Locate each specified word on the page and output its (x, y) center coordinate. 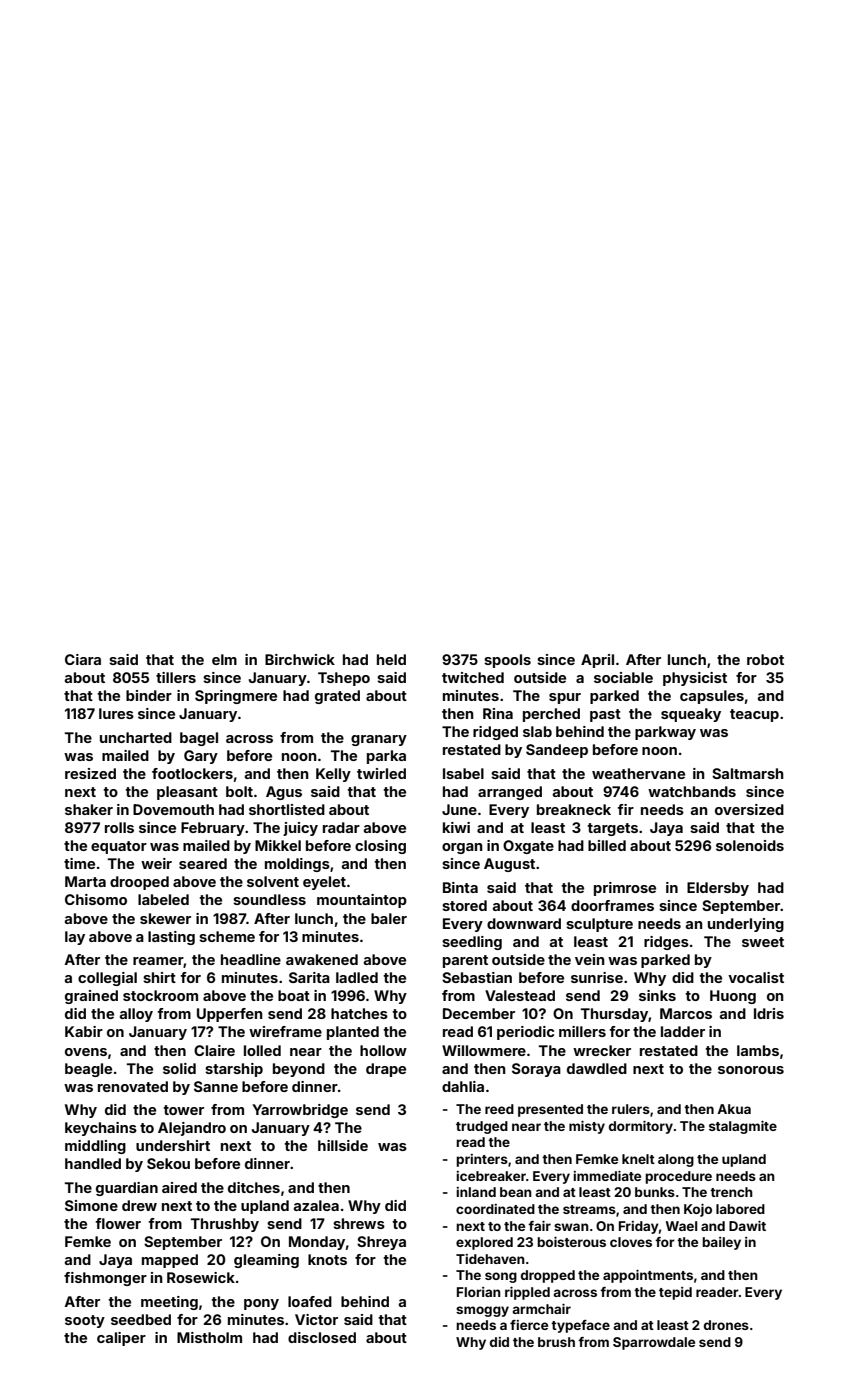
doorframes (612, 905)
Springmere (236, 697)
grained (91, 997)
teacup (754, 715)
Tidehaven (490, 1259)
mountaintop (362, 901)
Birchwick (300, 659)
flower (118, 1223)
